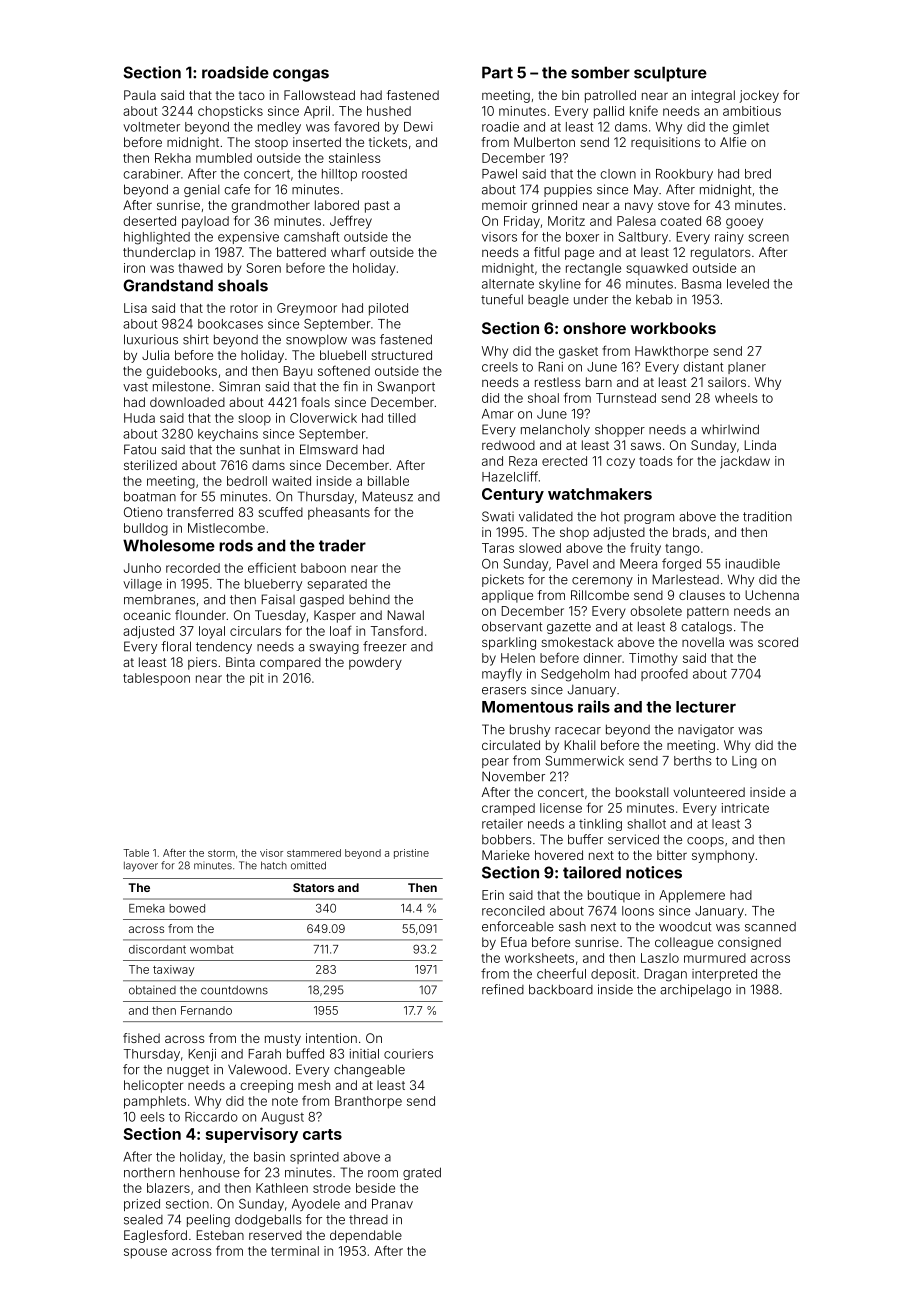  Describe the element at coordinates (147, 615) in the screenshot. I see `oceanic` at that location.
